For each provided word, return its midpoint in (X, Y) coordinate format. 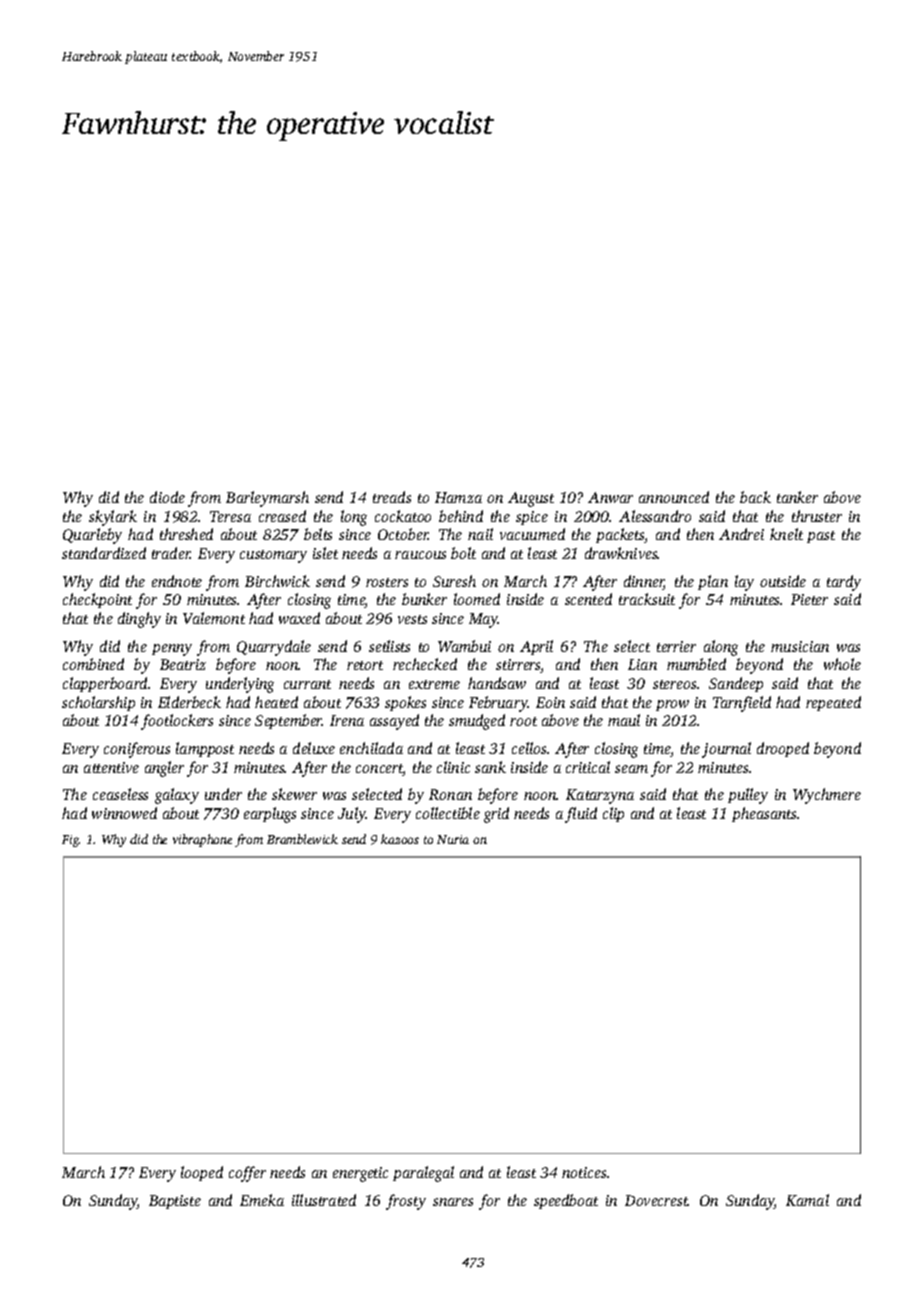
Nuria (453, 839)
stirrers (518, 666)
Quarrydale (274, 648)
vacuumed (532, 534)
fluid (581, 815)
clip (613, 814)
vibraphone (202, 840)
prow (672, 705)
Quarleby (92, 536)
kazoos (400, 839)
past (821, 537)
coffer (247, 1174)
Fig (70, 841)
